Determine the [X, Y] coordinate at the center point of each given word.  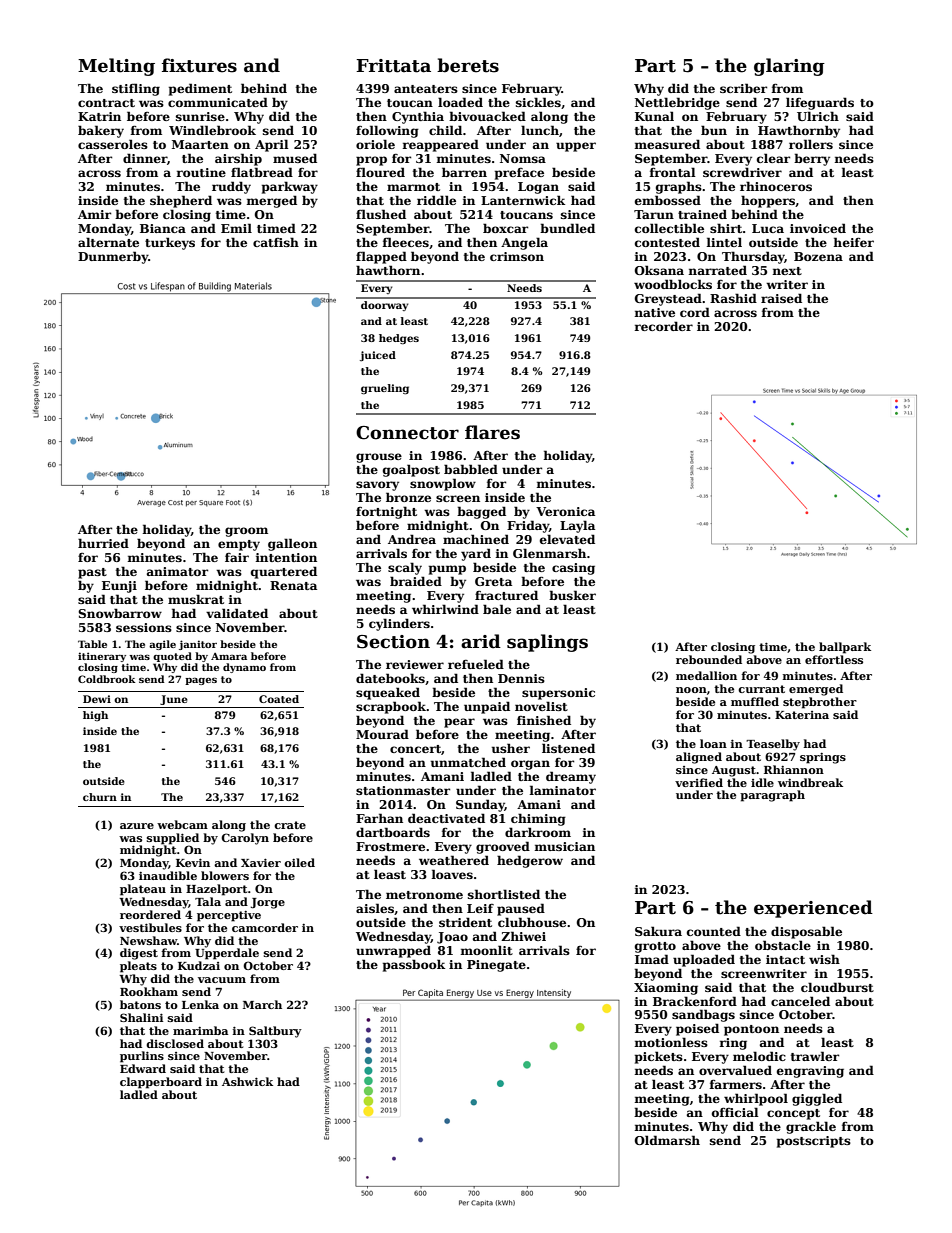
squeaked [388, 693]
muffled [755, 701]
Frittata [393, 66]
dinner [145, 158]
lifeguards [820, 103]
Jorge [268, 903]
